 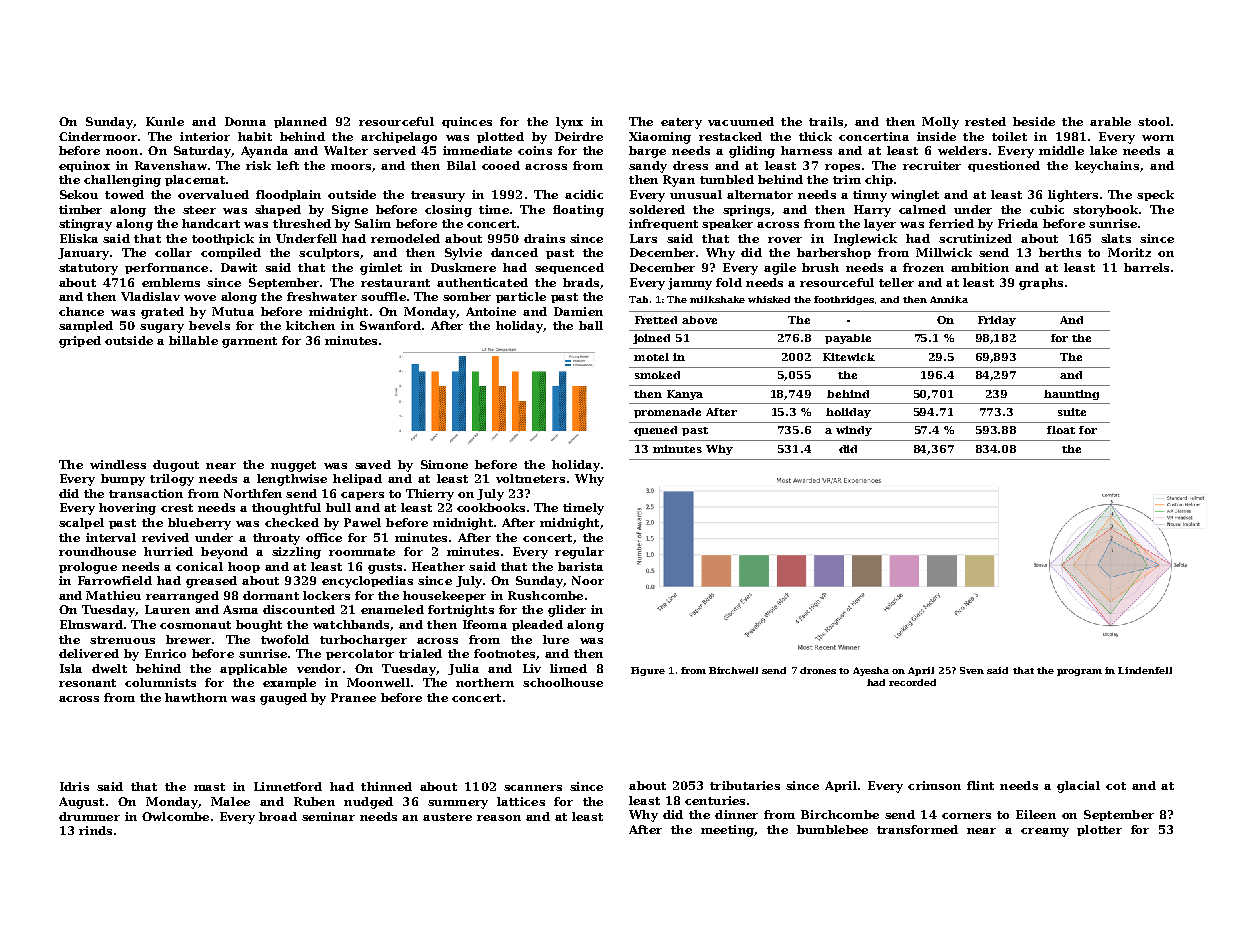 What do you see at coordinates (491, 311) in the screenshot?
I see `Antoine` at bounding box center [491, 311].
